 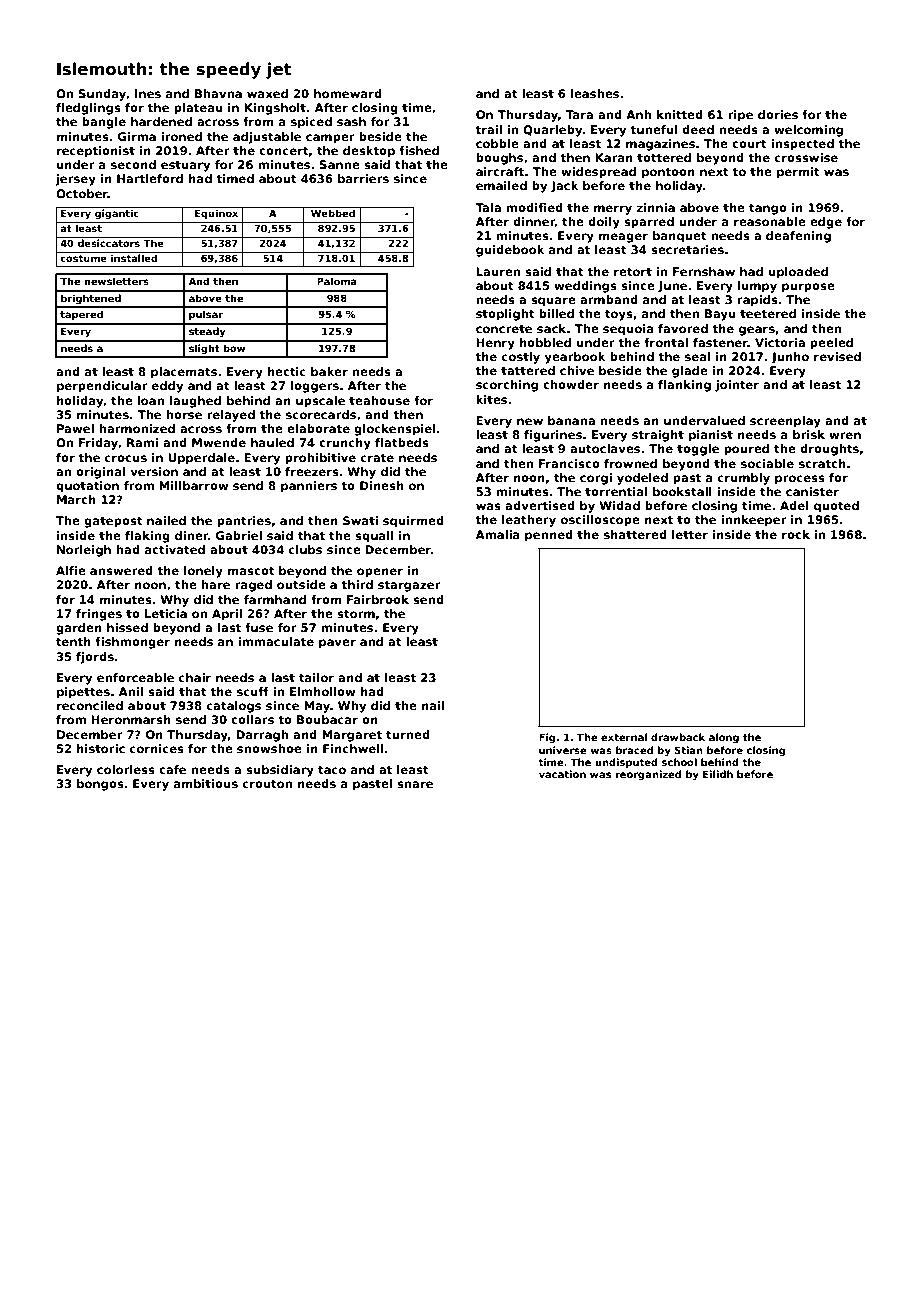 I want to click on bongos, so click(x=100, y=785).
